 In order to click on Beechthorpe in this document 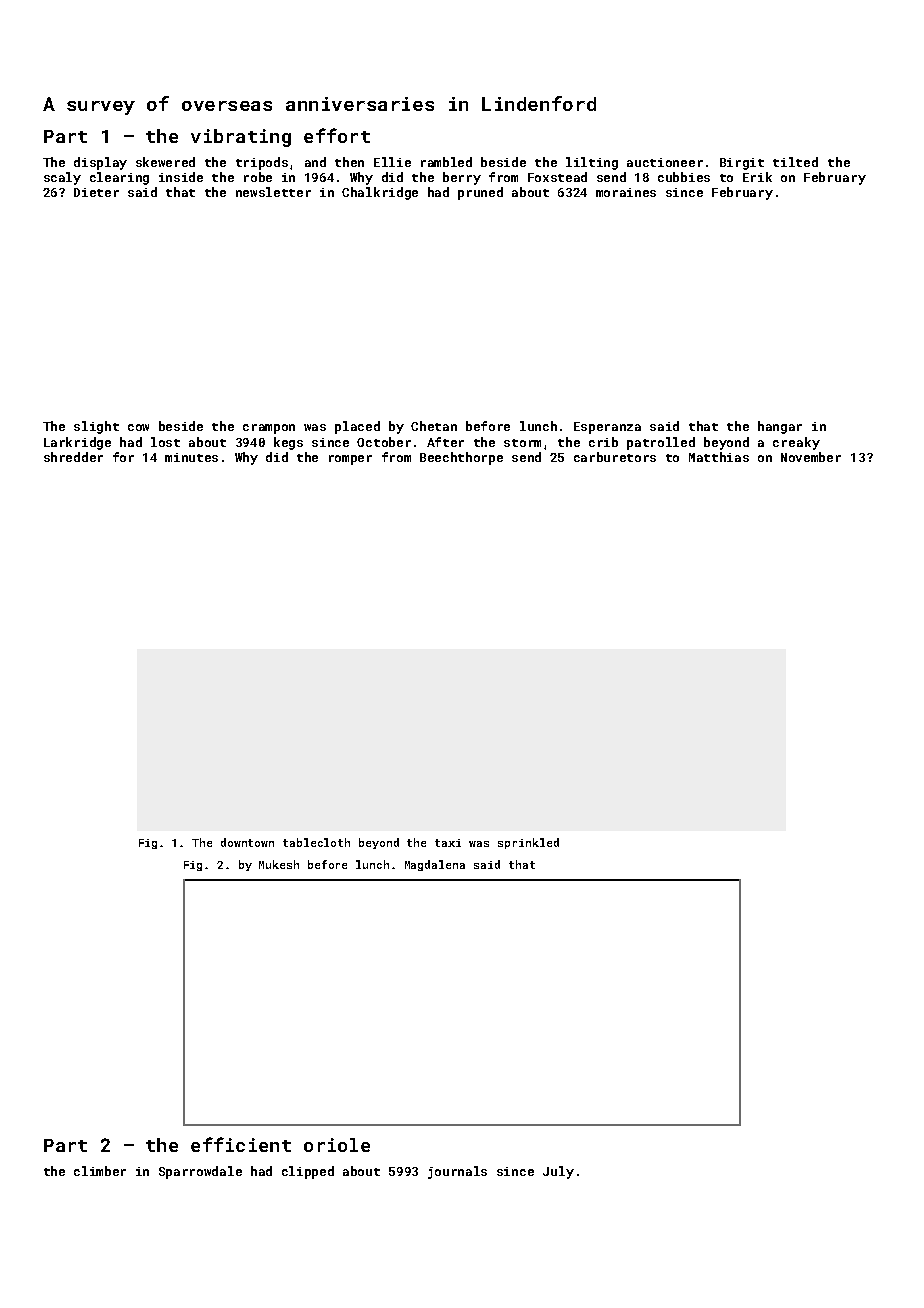, I will do `click(461, 458)`.
